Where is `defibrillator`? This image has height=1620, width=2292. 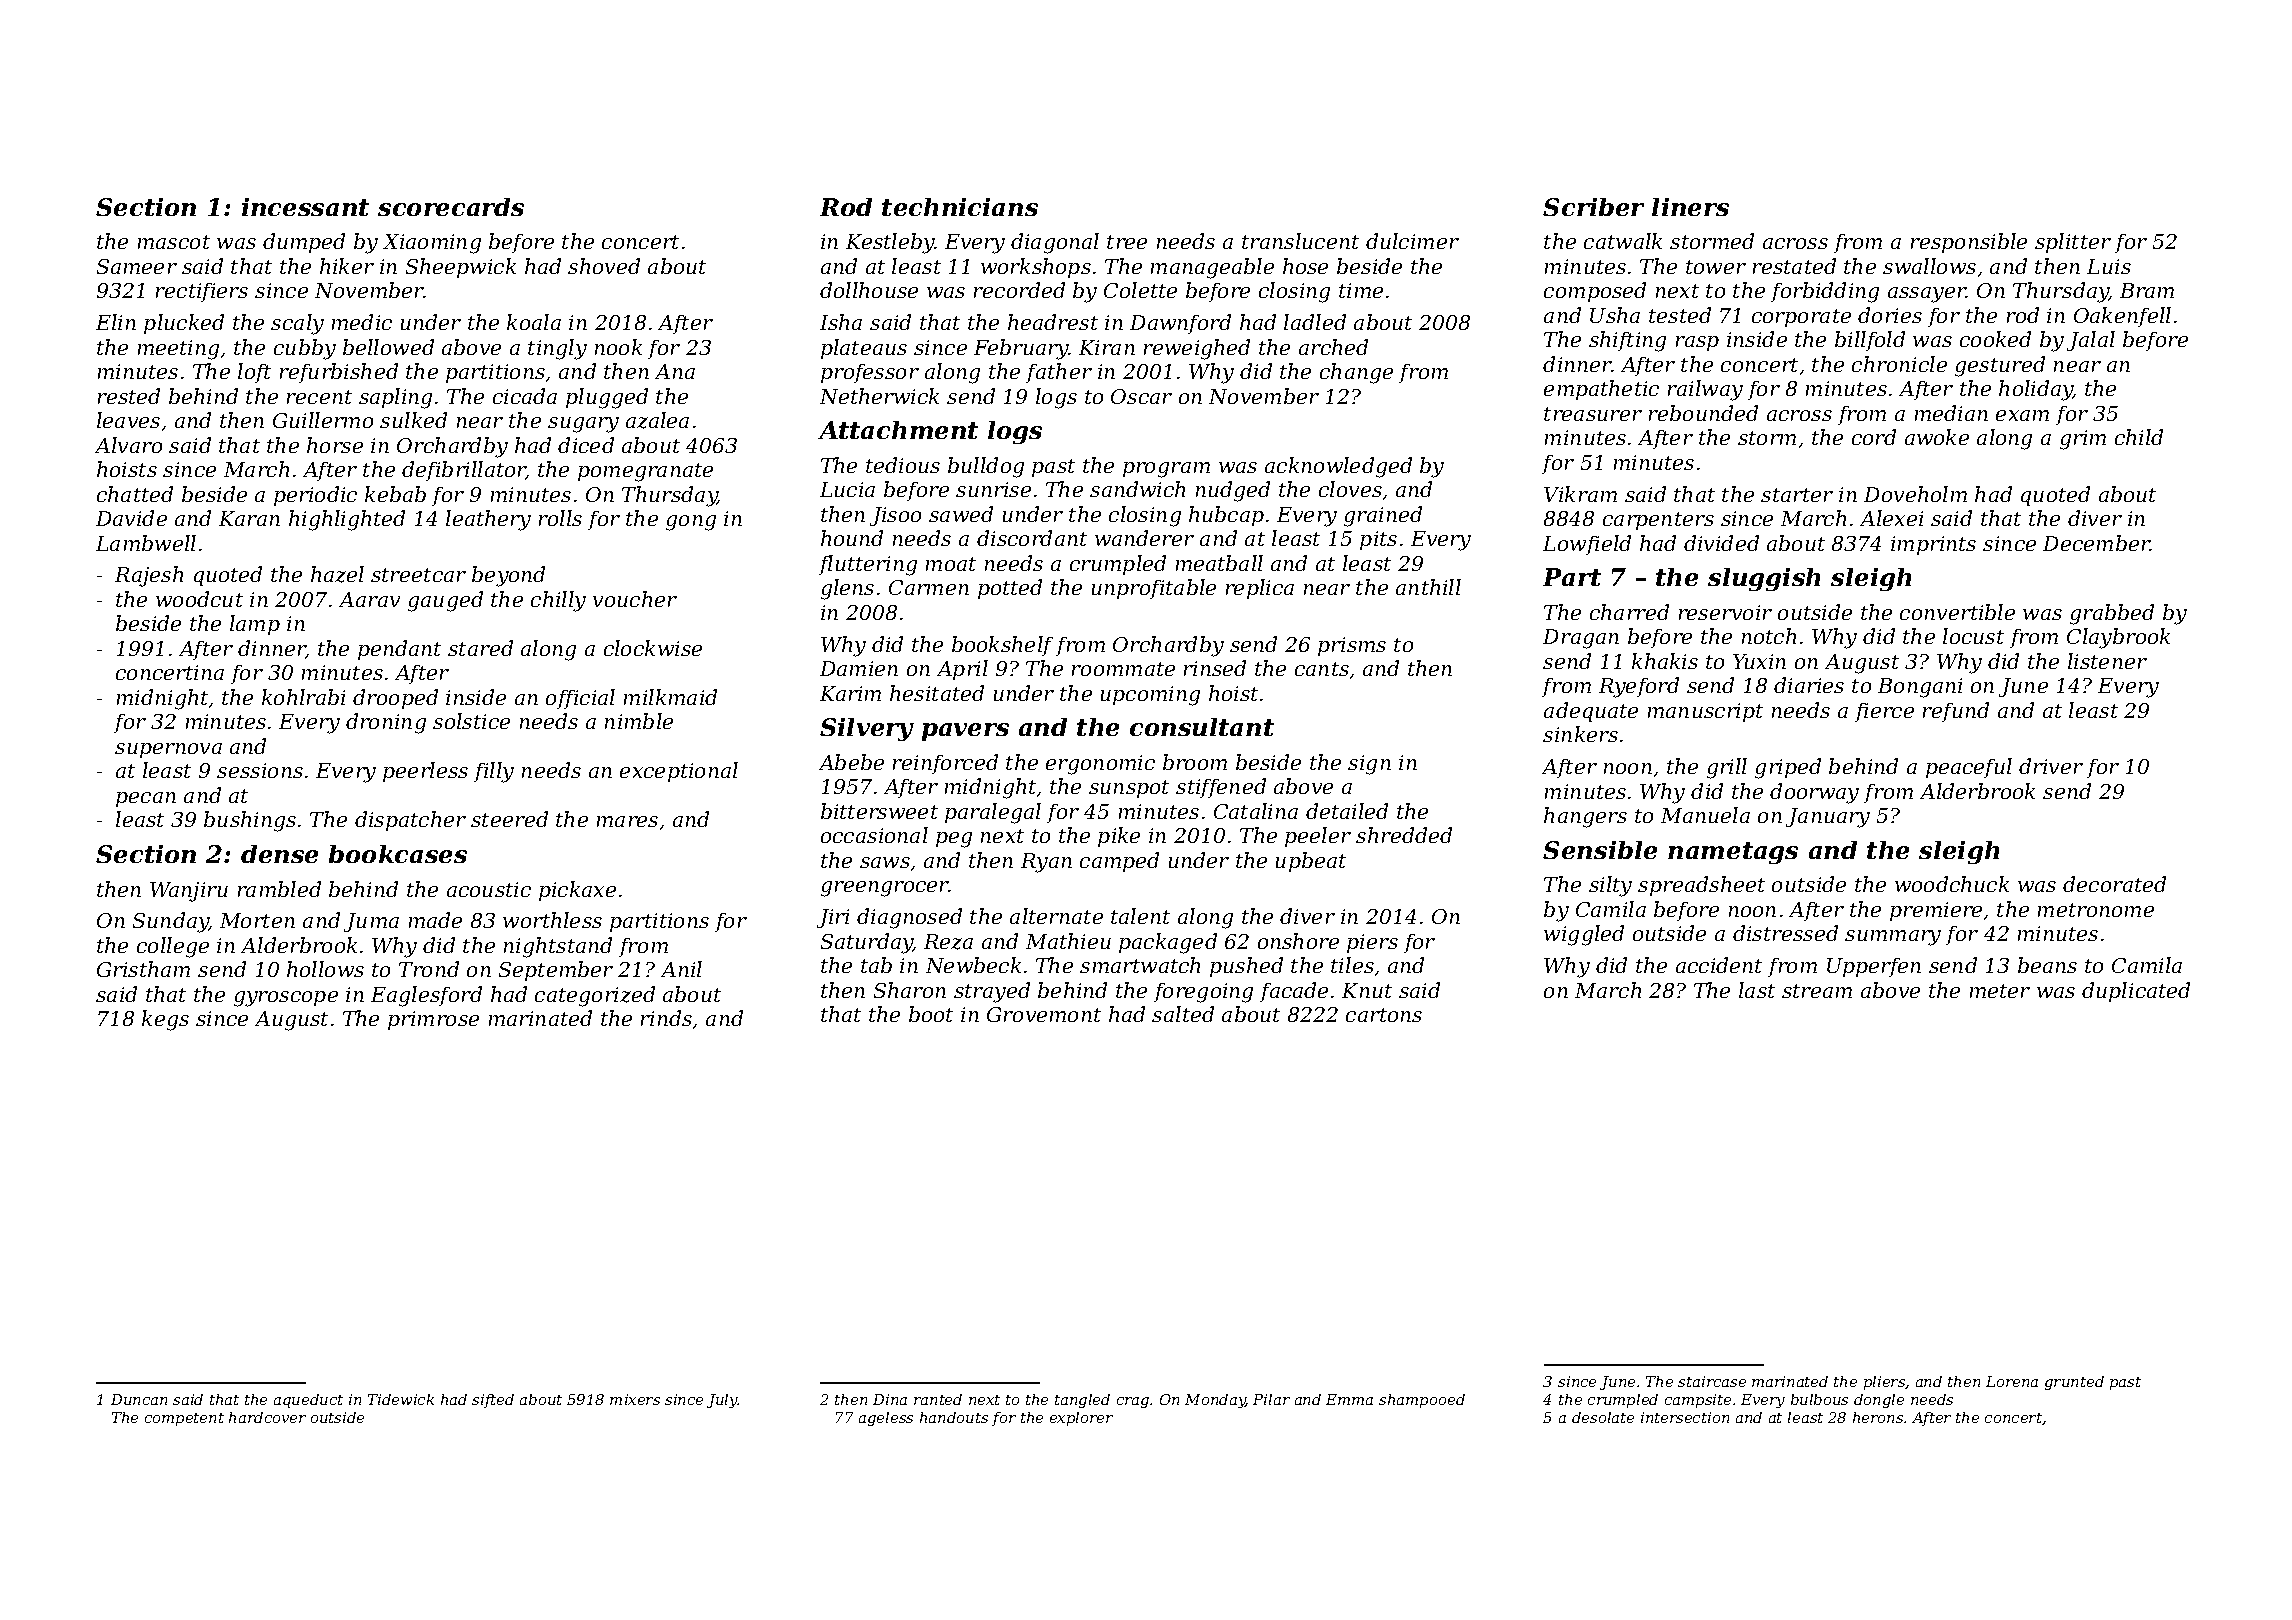
defibrillator is located at coordinates (464, 471).
